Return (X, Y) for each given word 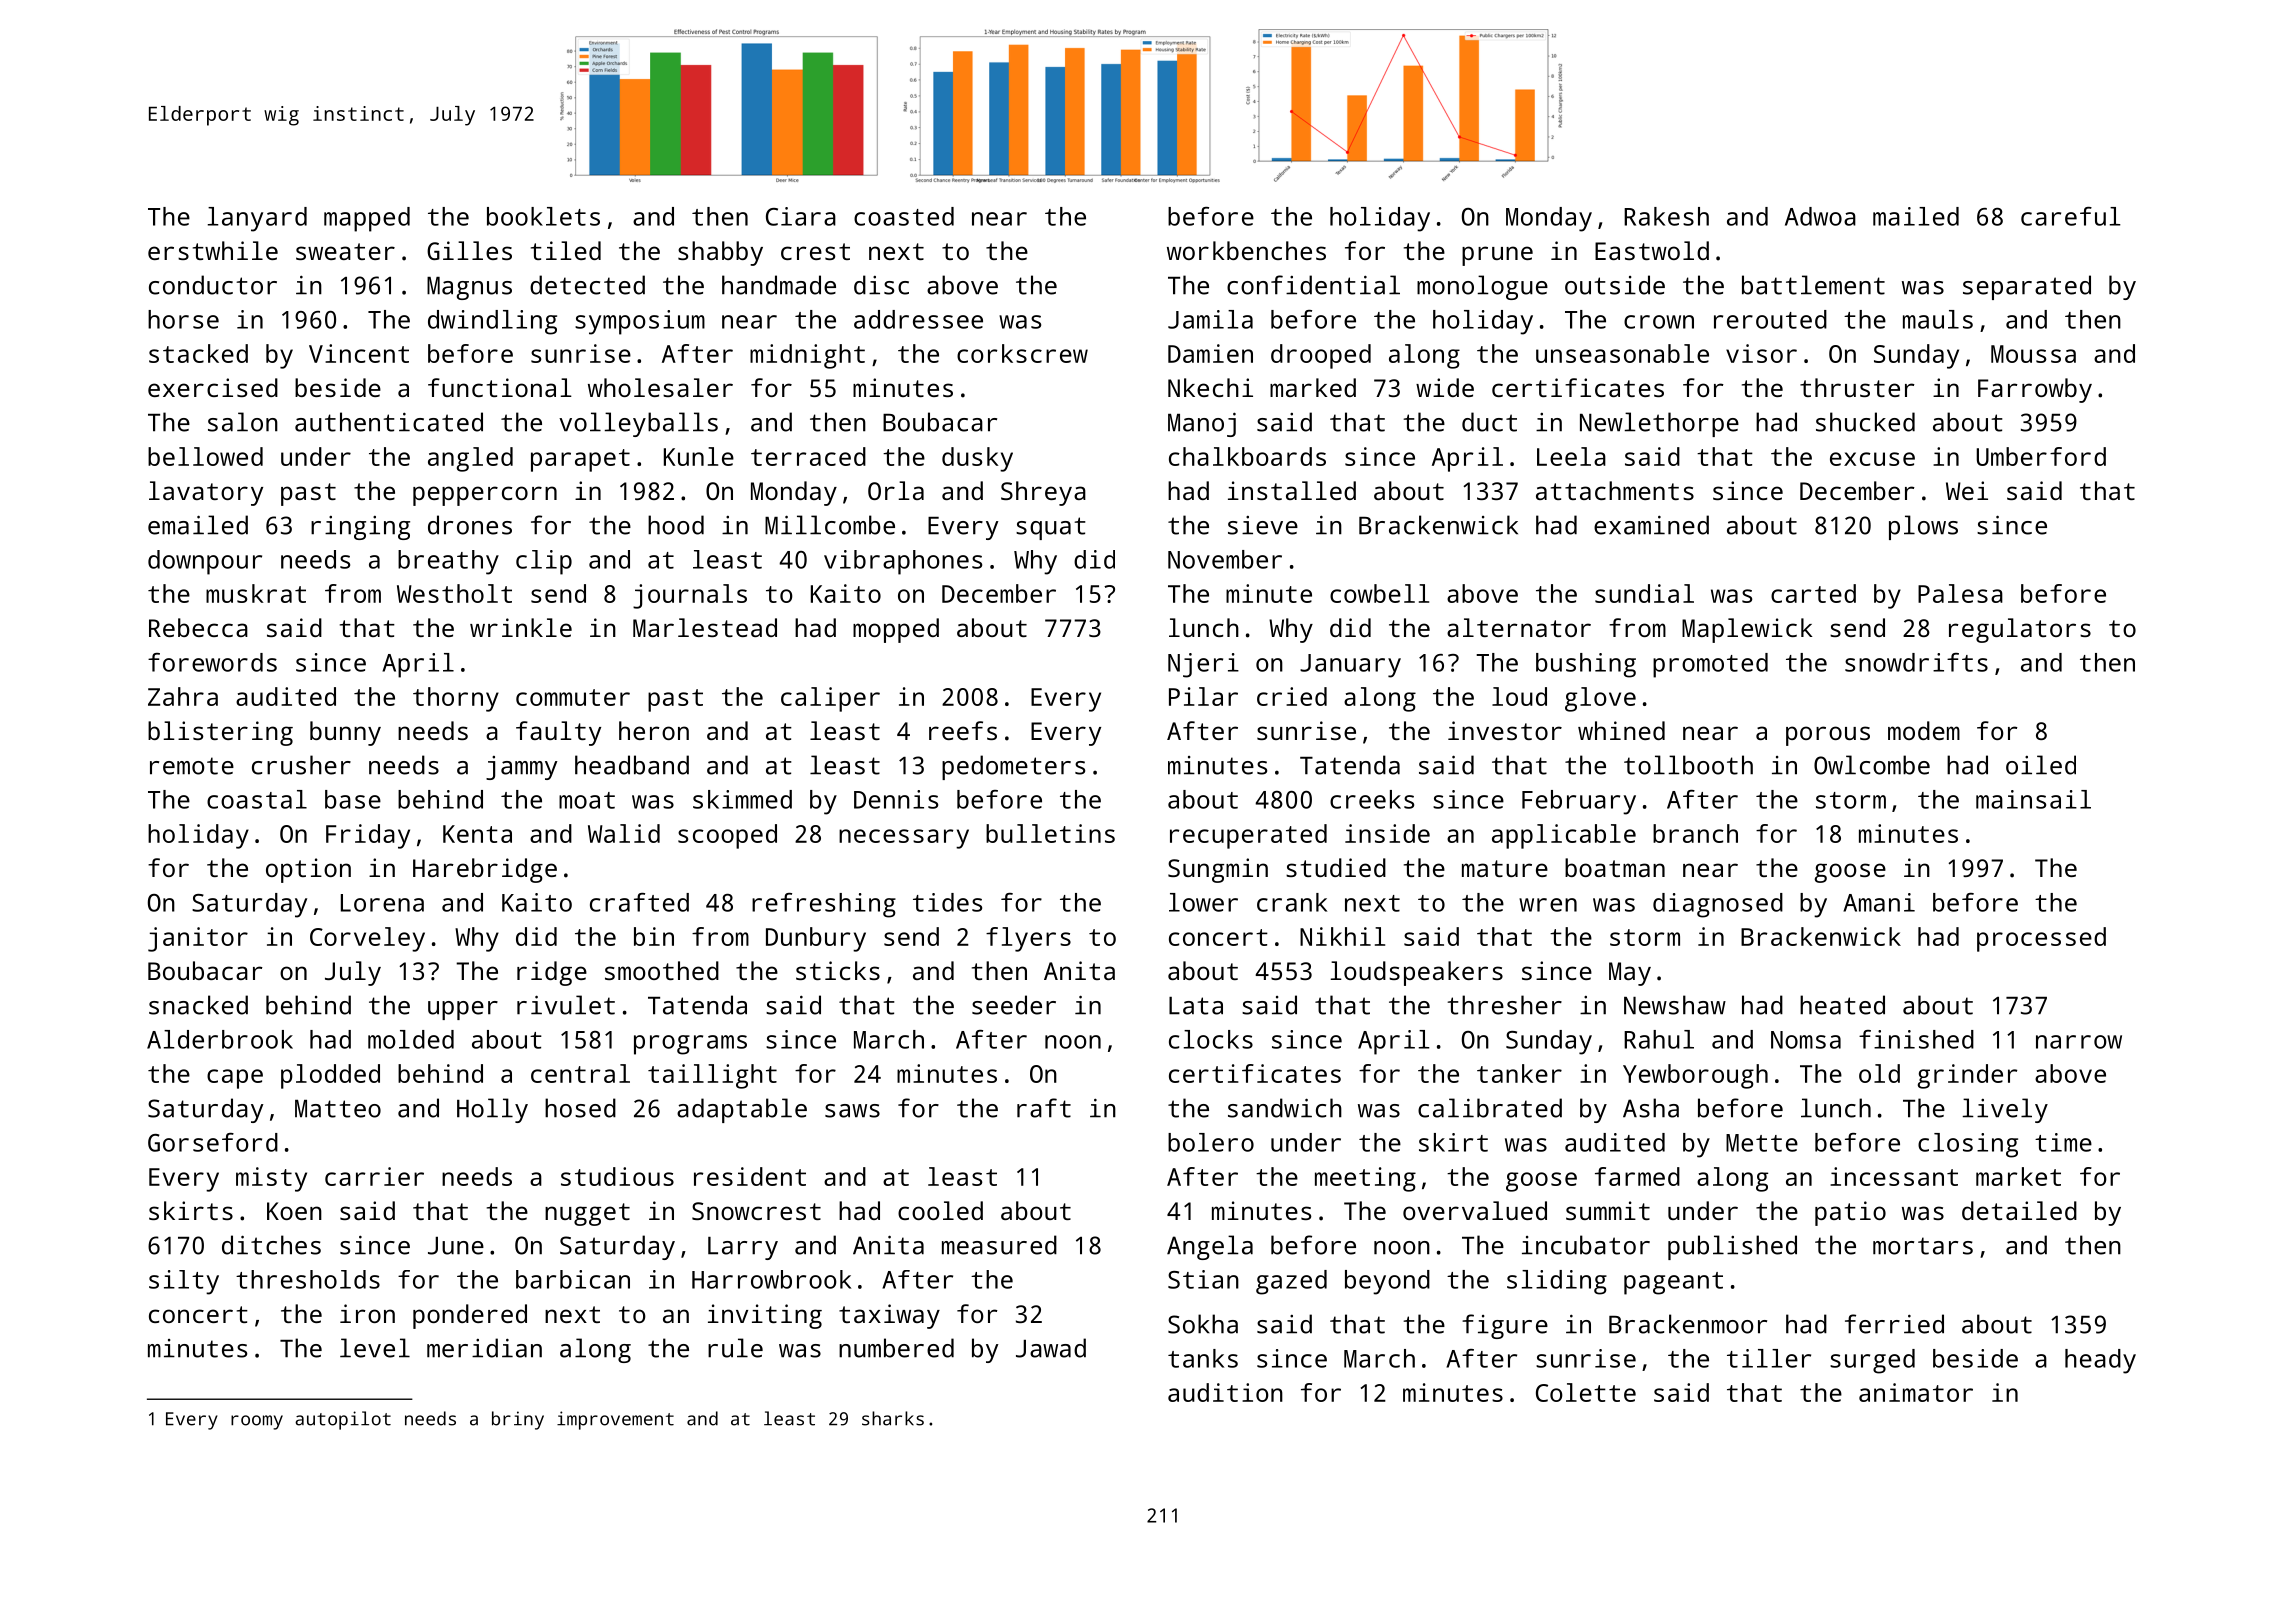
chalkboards (1247, 456)
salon (243, 422)
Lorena (382, 903)
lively (2005, 1110)
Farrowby (2035, 390)
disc (881, 285)
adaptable (742, 1110)
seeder (1014, 1005)
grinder (1967, 1076)
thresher (1504, 1005)
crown (1659, 322)
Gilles (469, 250)
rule (735, 1348)
